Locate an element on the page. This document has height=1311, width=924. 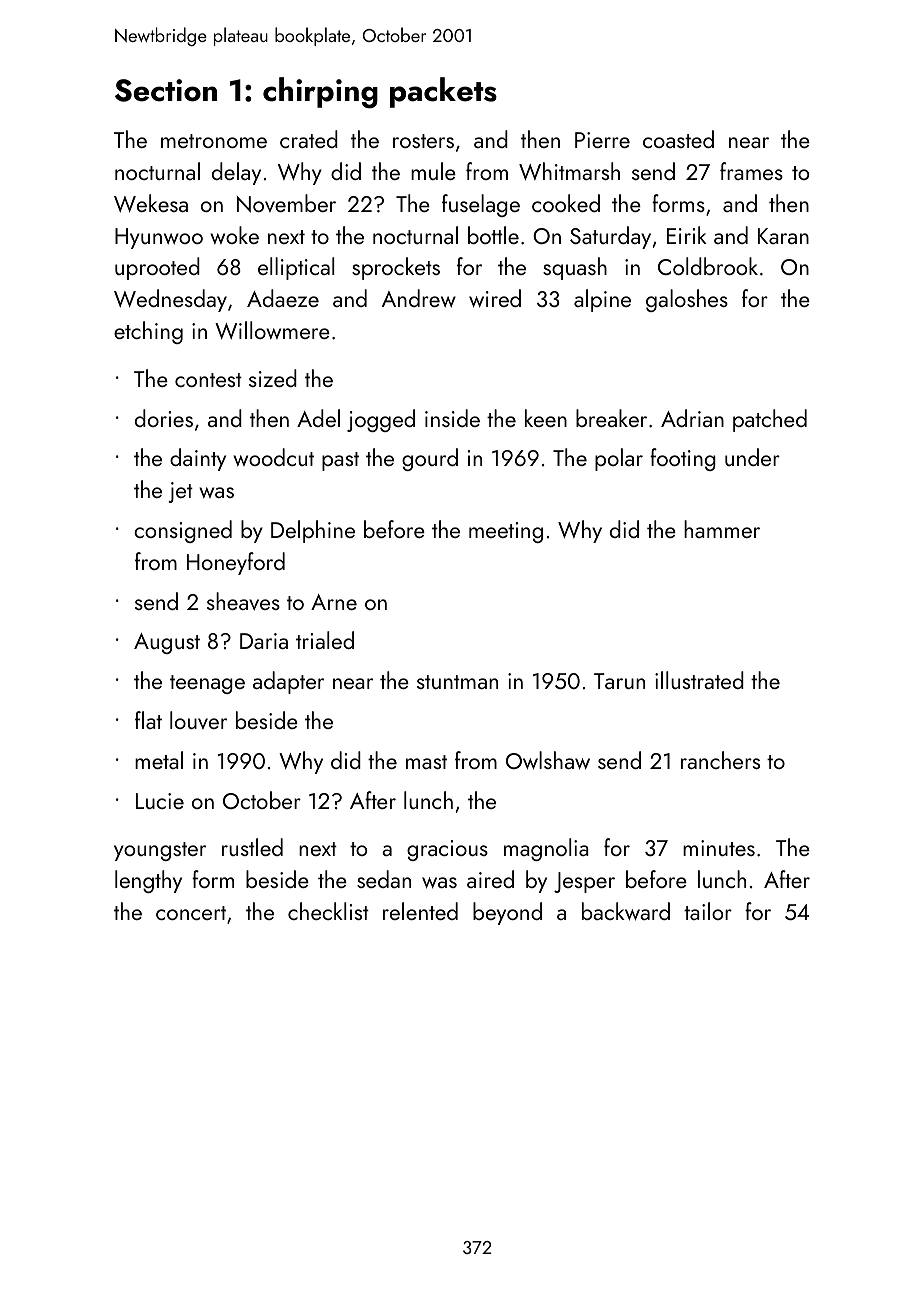
aired is located at coordinates (490, 879).
